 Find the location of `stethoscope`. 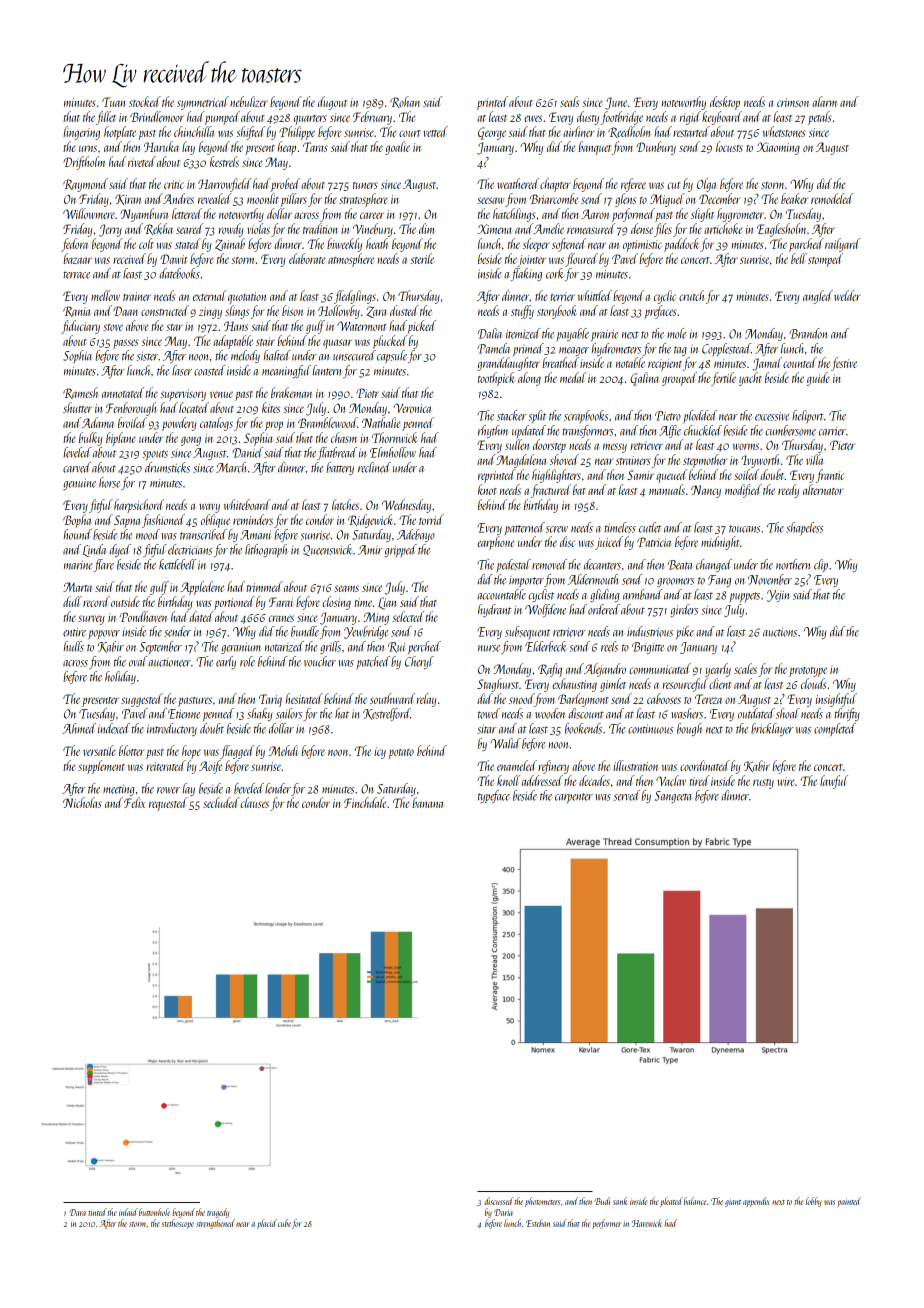

stethoscope is located at coordinates (178, 1224).
